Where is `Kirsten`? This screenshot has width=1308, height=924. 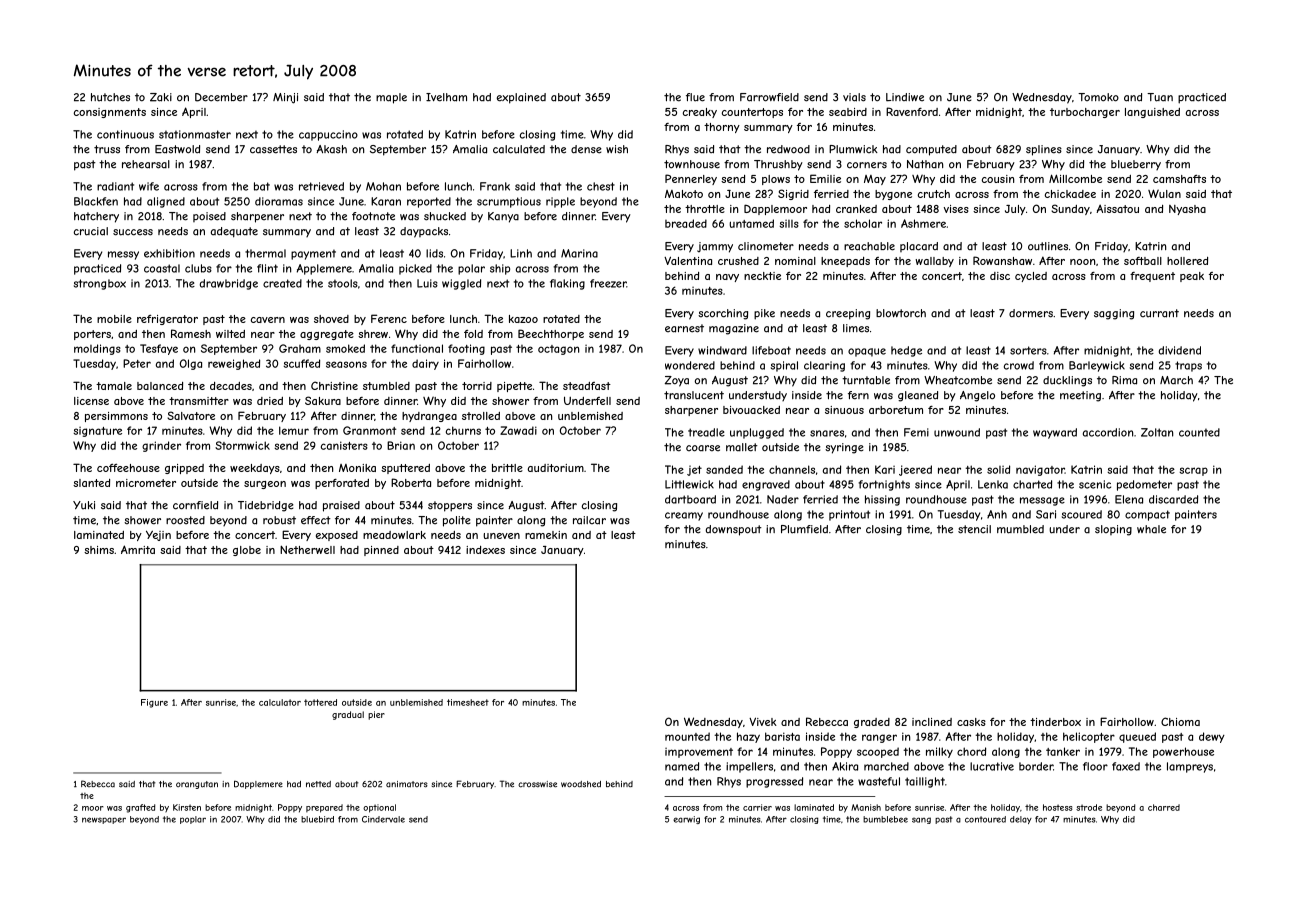
Kirsten is located at coordinates (187, 807).
